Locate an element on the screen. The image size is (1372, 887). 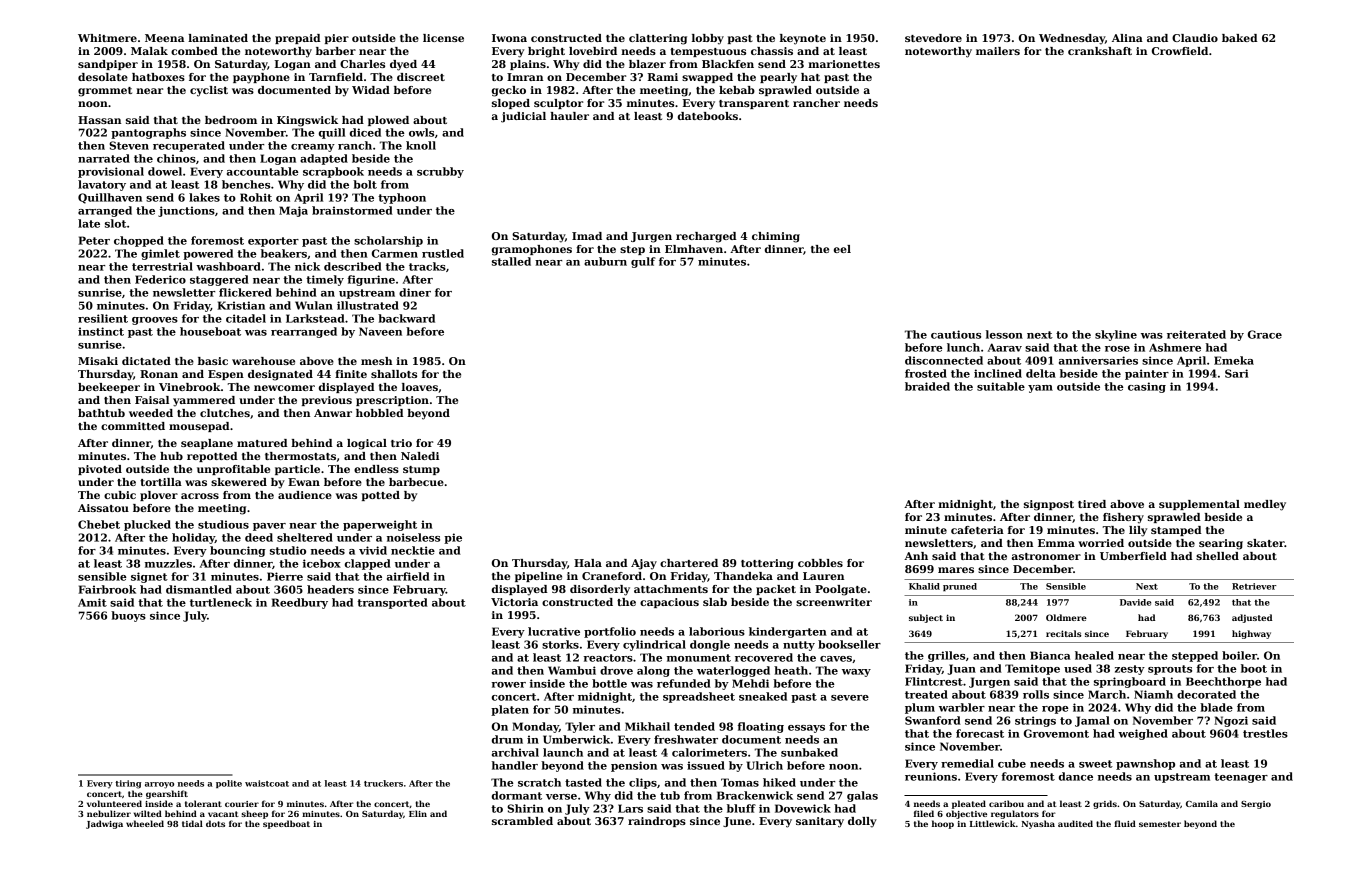
Hassan is located at coordinates (99, 120).
